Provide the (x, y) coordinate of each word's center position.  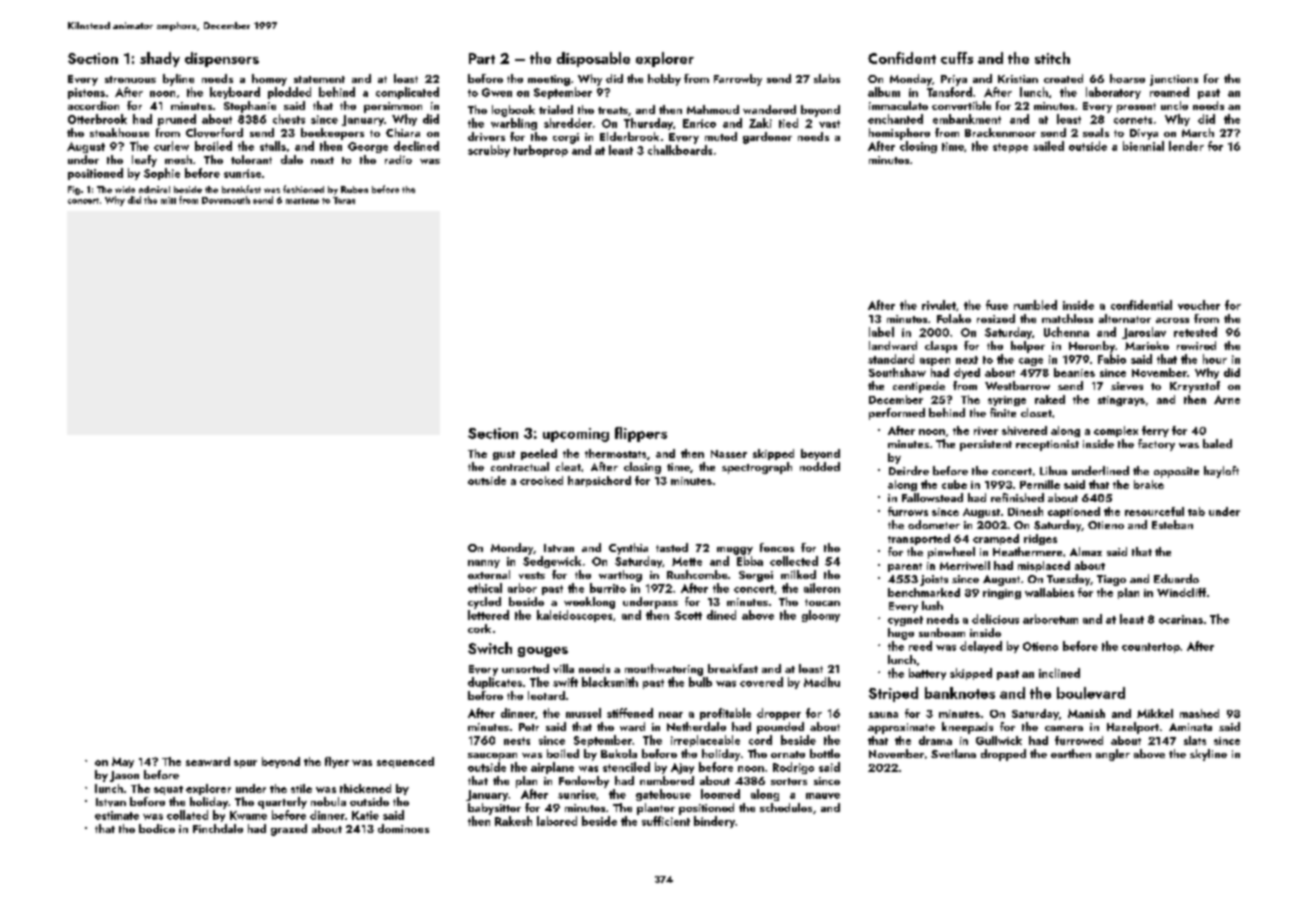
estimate (117, 815)
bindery (714, 822)
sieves (1127, 386)
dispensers (222, 59)
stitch (1052, 58)
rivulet (939, 305)
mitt (168, 200)
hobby (664, 80)
